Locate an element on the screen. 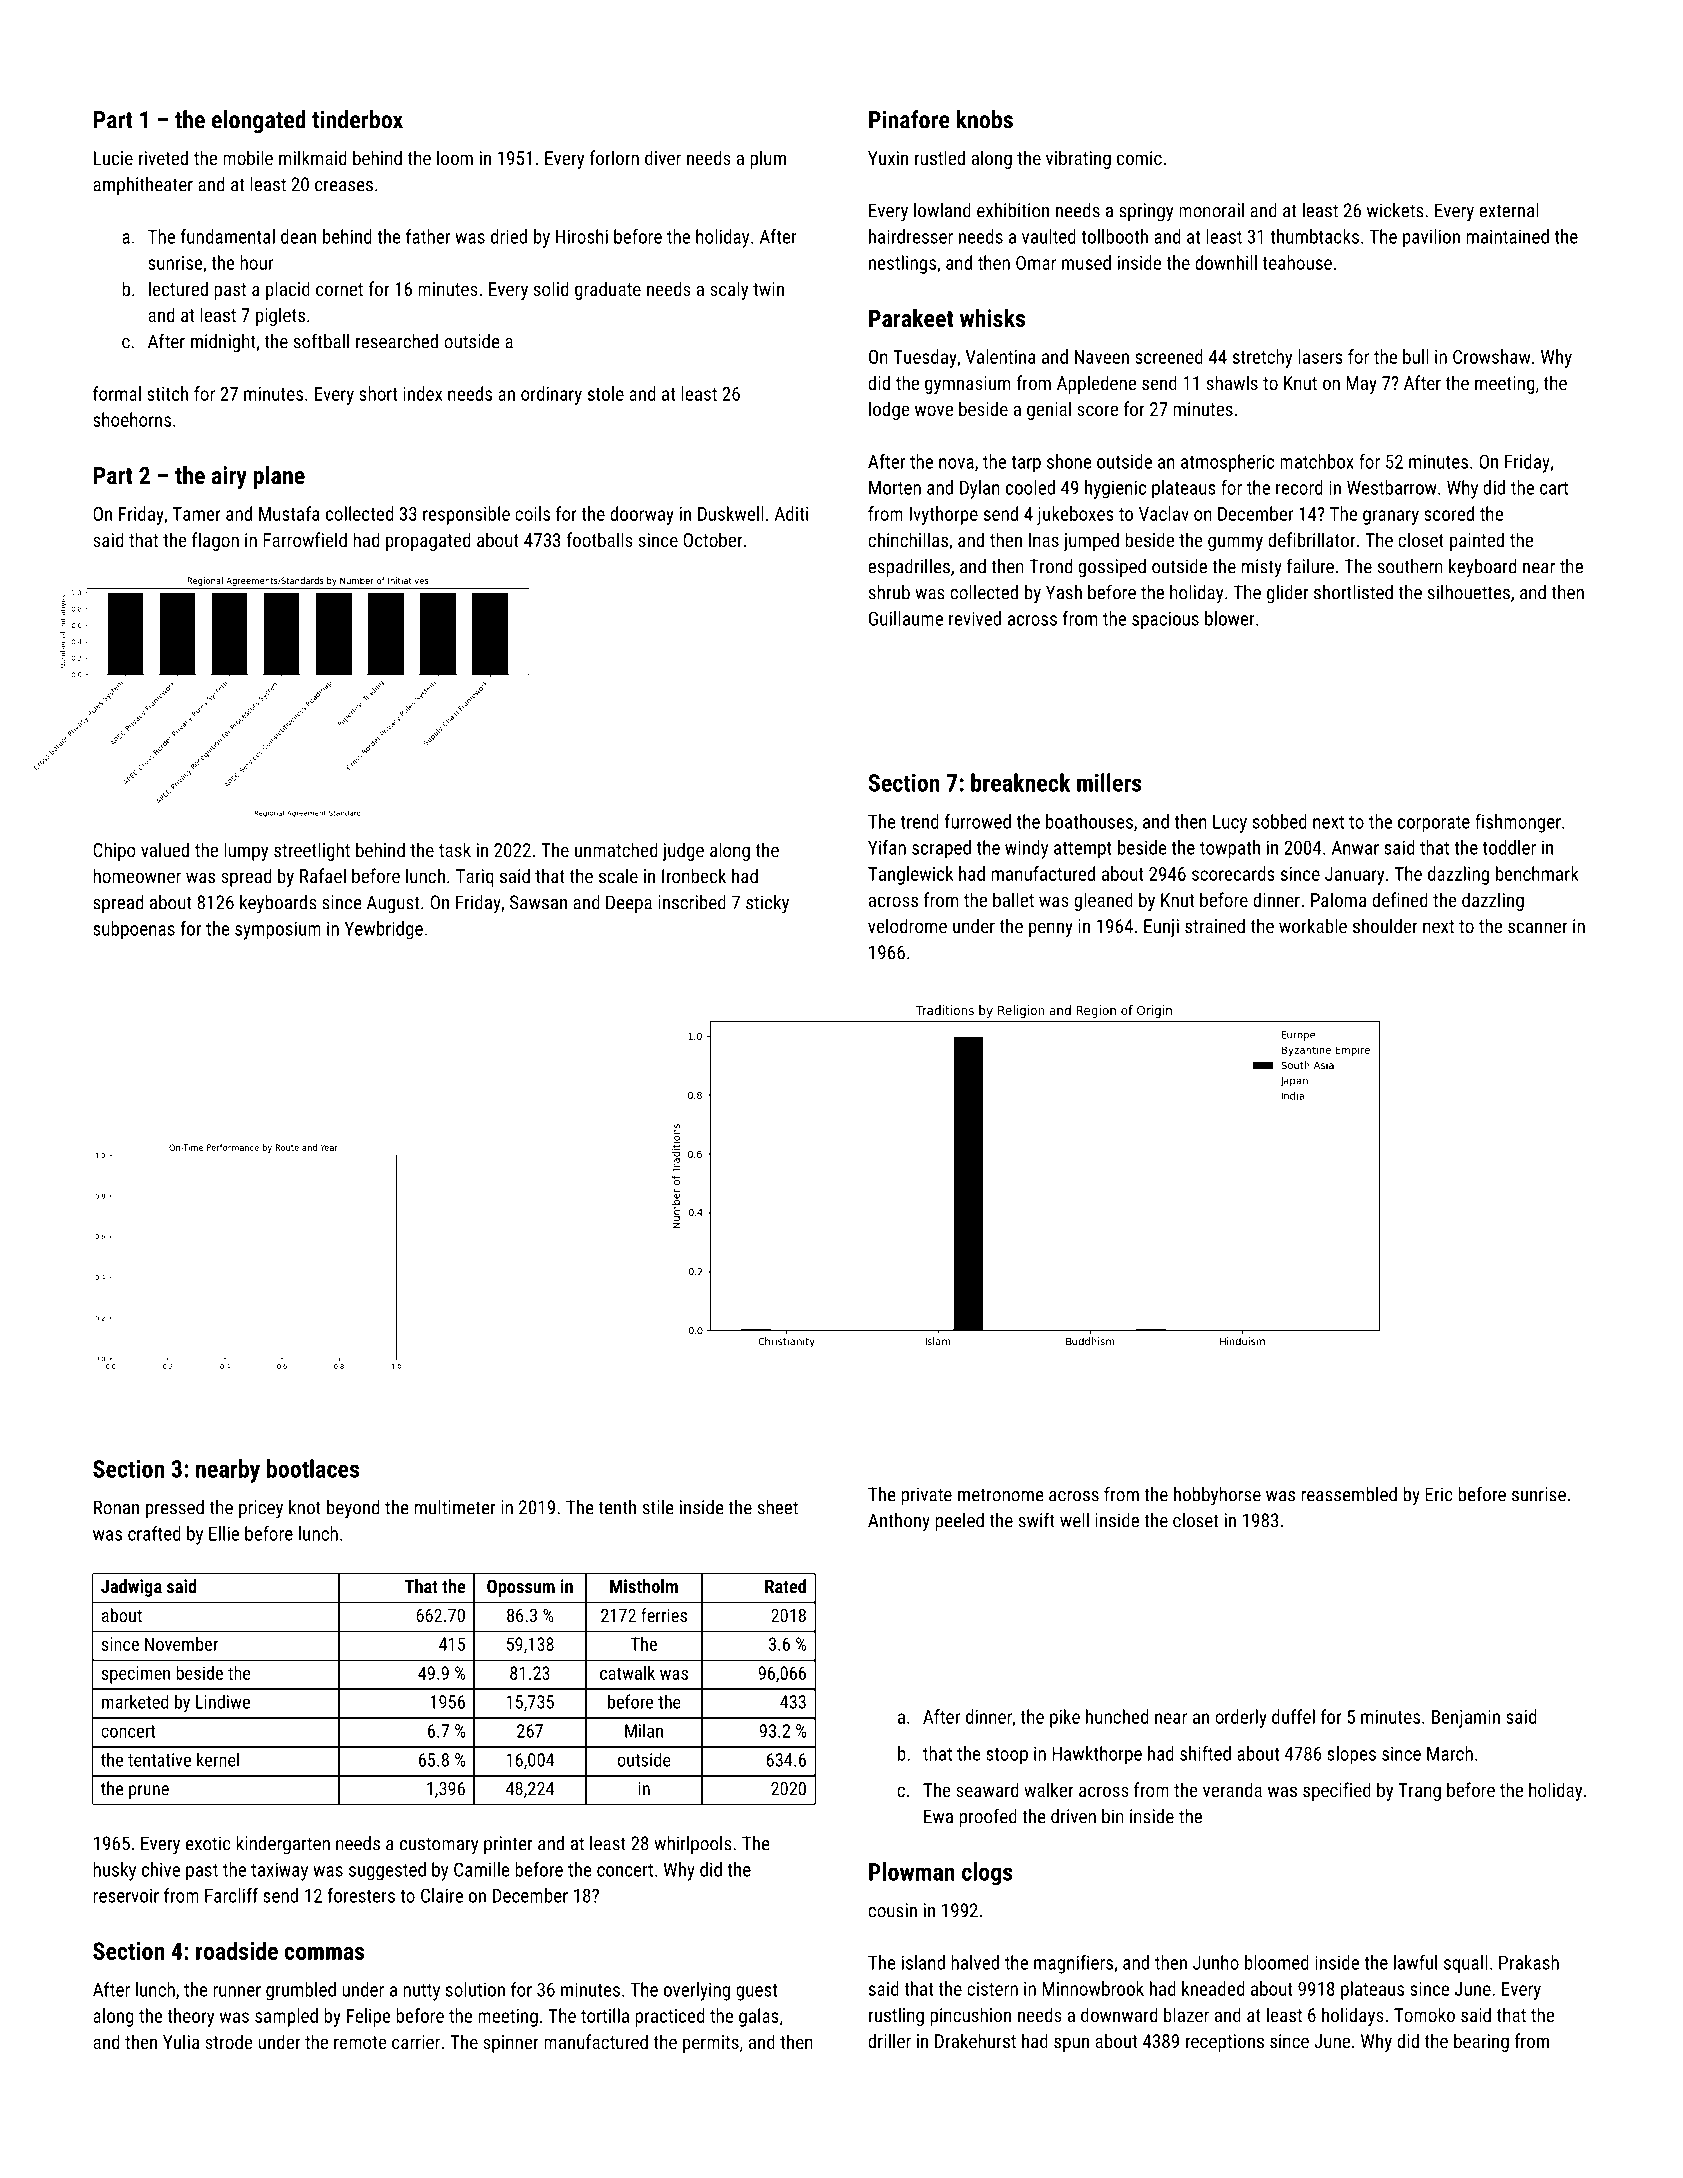 This screenshot has height=2178, width=1683. Lindiwe is located at coordinates (223, 1701).
